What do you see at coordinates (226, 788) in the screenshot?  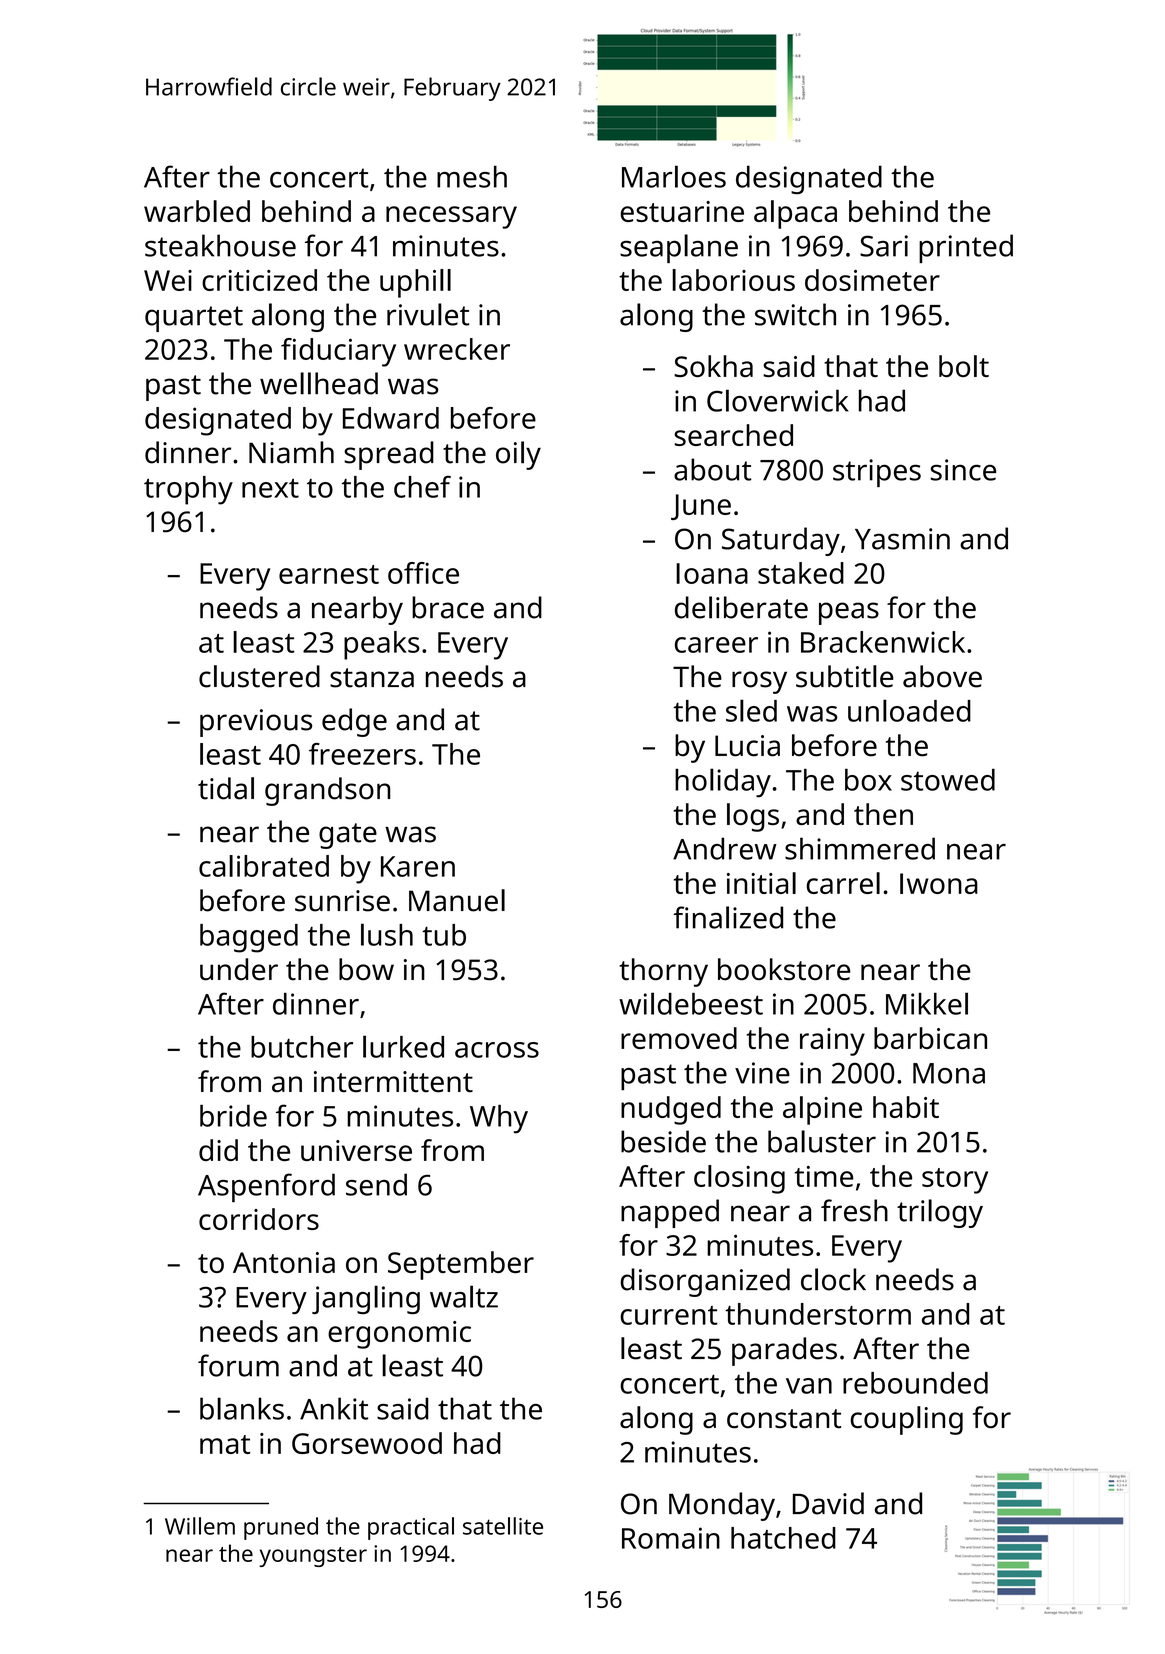 I see `tidal` at bounding box center [226, 788].
